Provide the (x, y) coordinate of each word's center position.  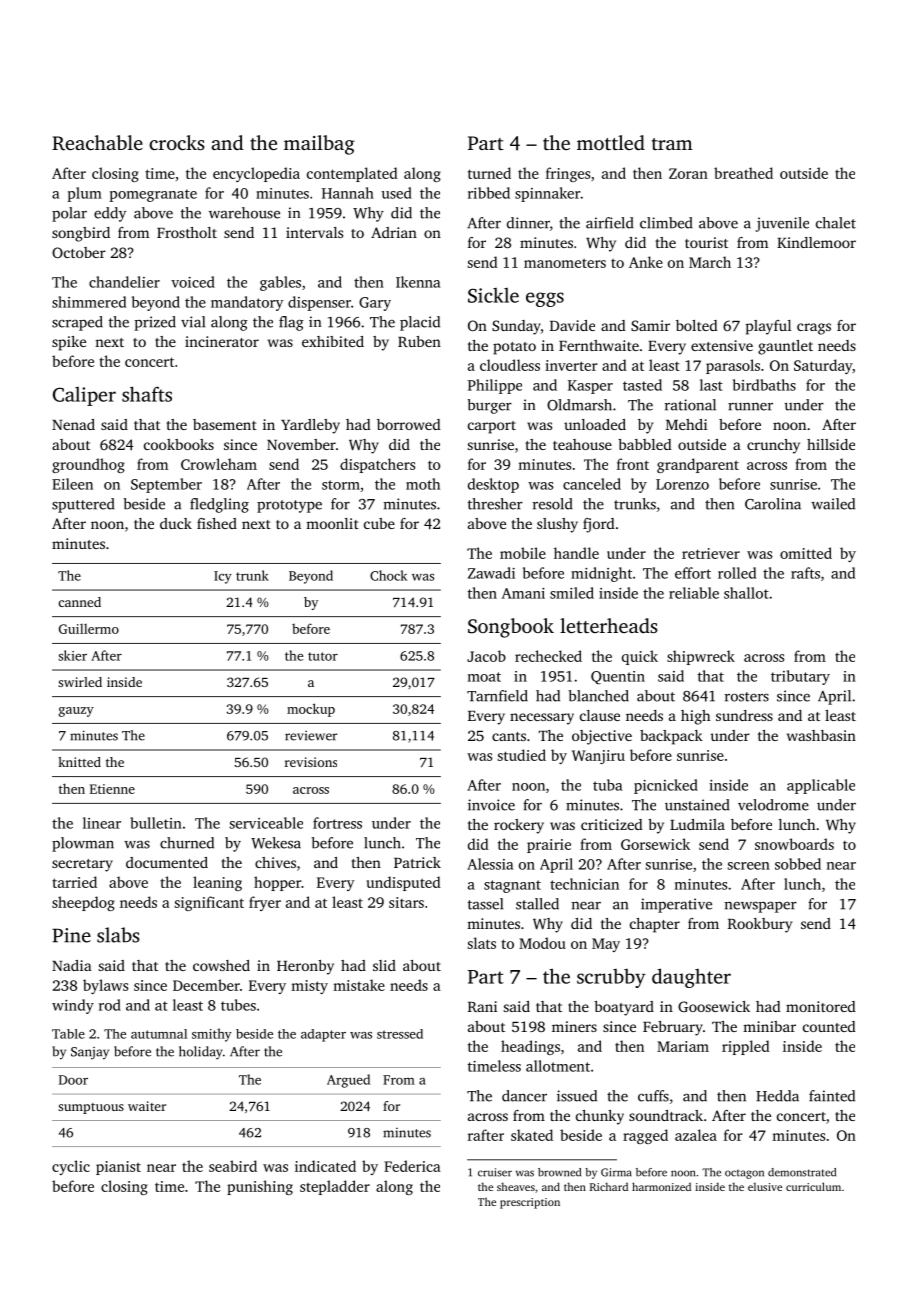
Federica (412, 1166)
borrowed (409, 424)
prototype (289, 506)
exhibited (333, 341)
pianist (118, 1168)
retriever (711, 553)
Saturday (823, 366)
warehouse (244, 213)
